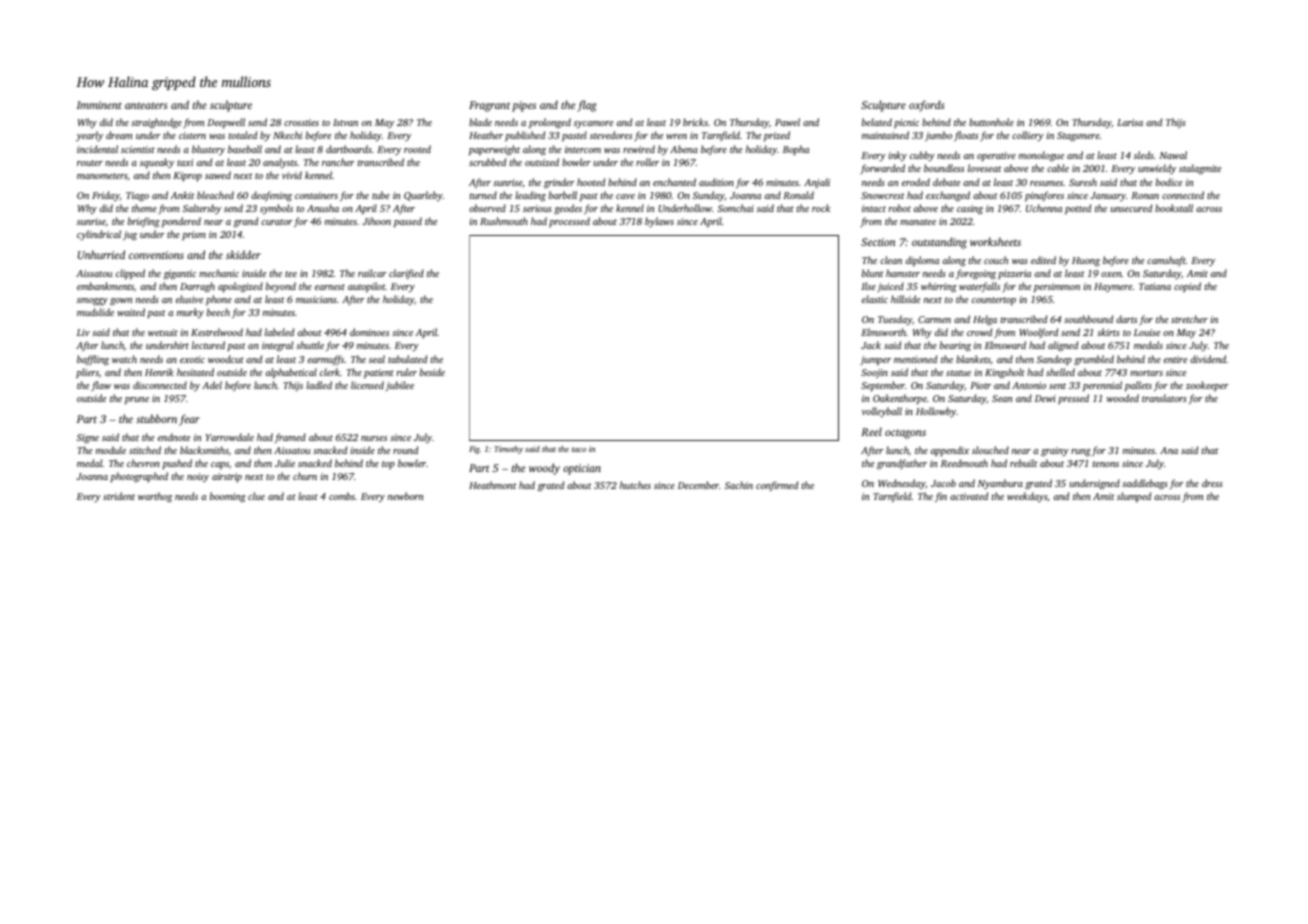 This screenshot has width=1308, height=924. I want to click on framed, so click(290, 438).
